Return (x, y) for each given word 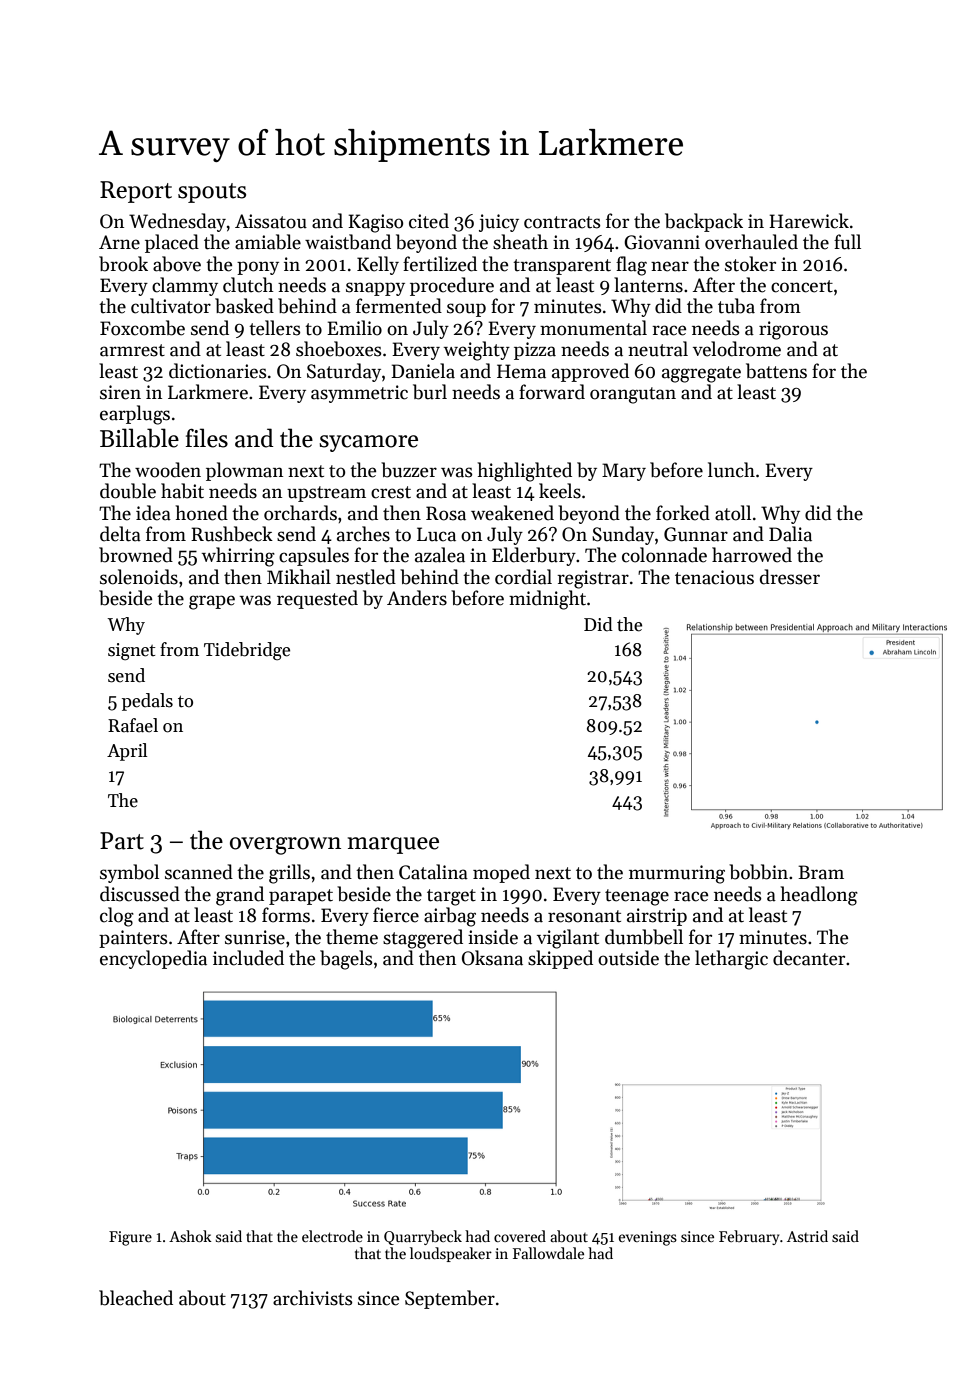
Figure (130, 1238)
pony (258, 268)
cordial (523, 577)
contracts (562, 222)
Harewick (809, 221)
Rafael (133, 725)
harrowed (752, 555)
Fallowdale (548, 1253)
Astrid (807, 1236)
